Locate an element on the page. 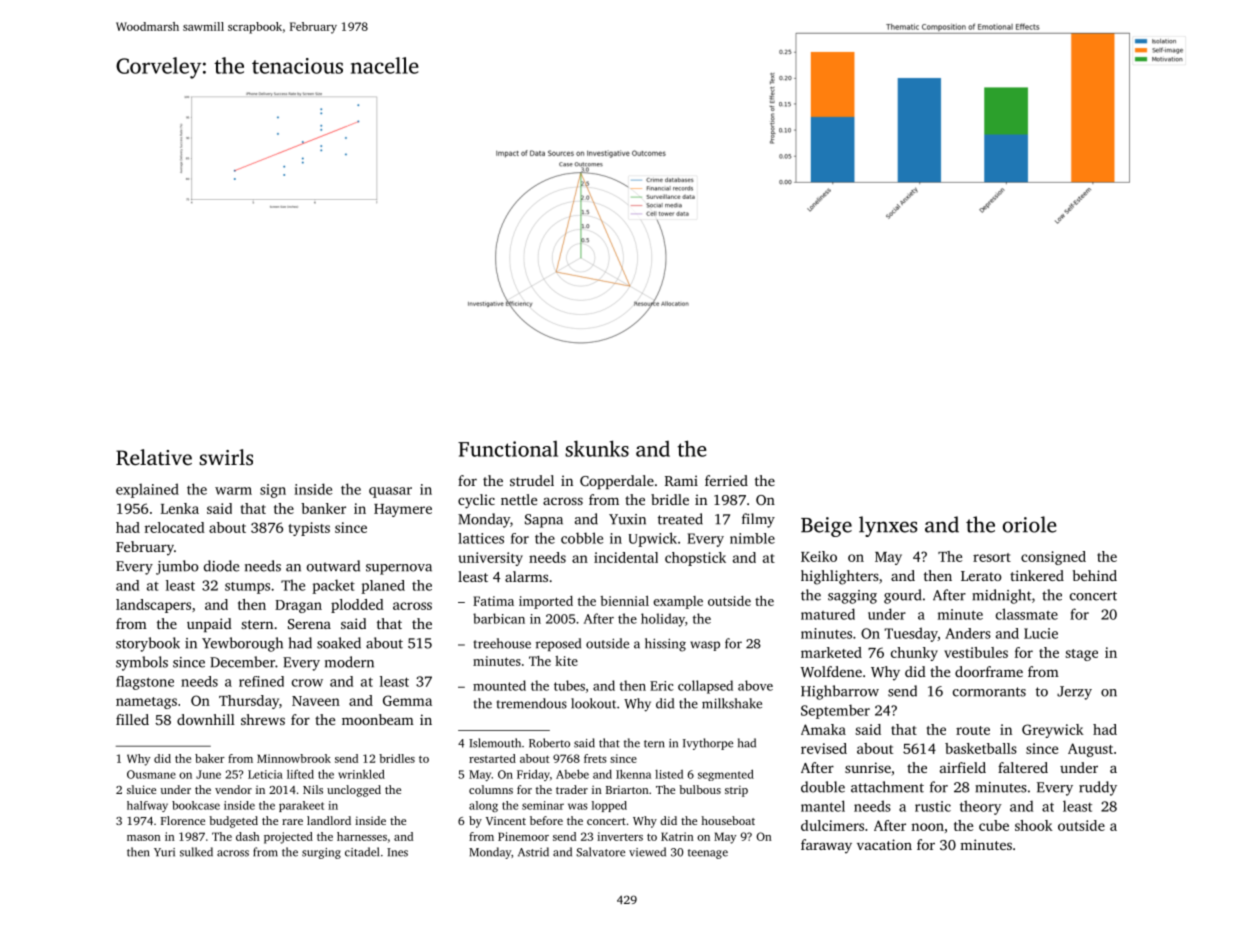 This image has height=952, width=1233. teenage is located at coordinates (708, 854).
